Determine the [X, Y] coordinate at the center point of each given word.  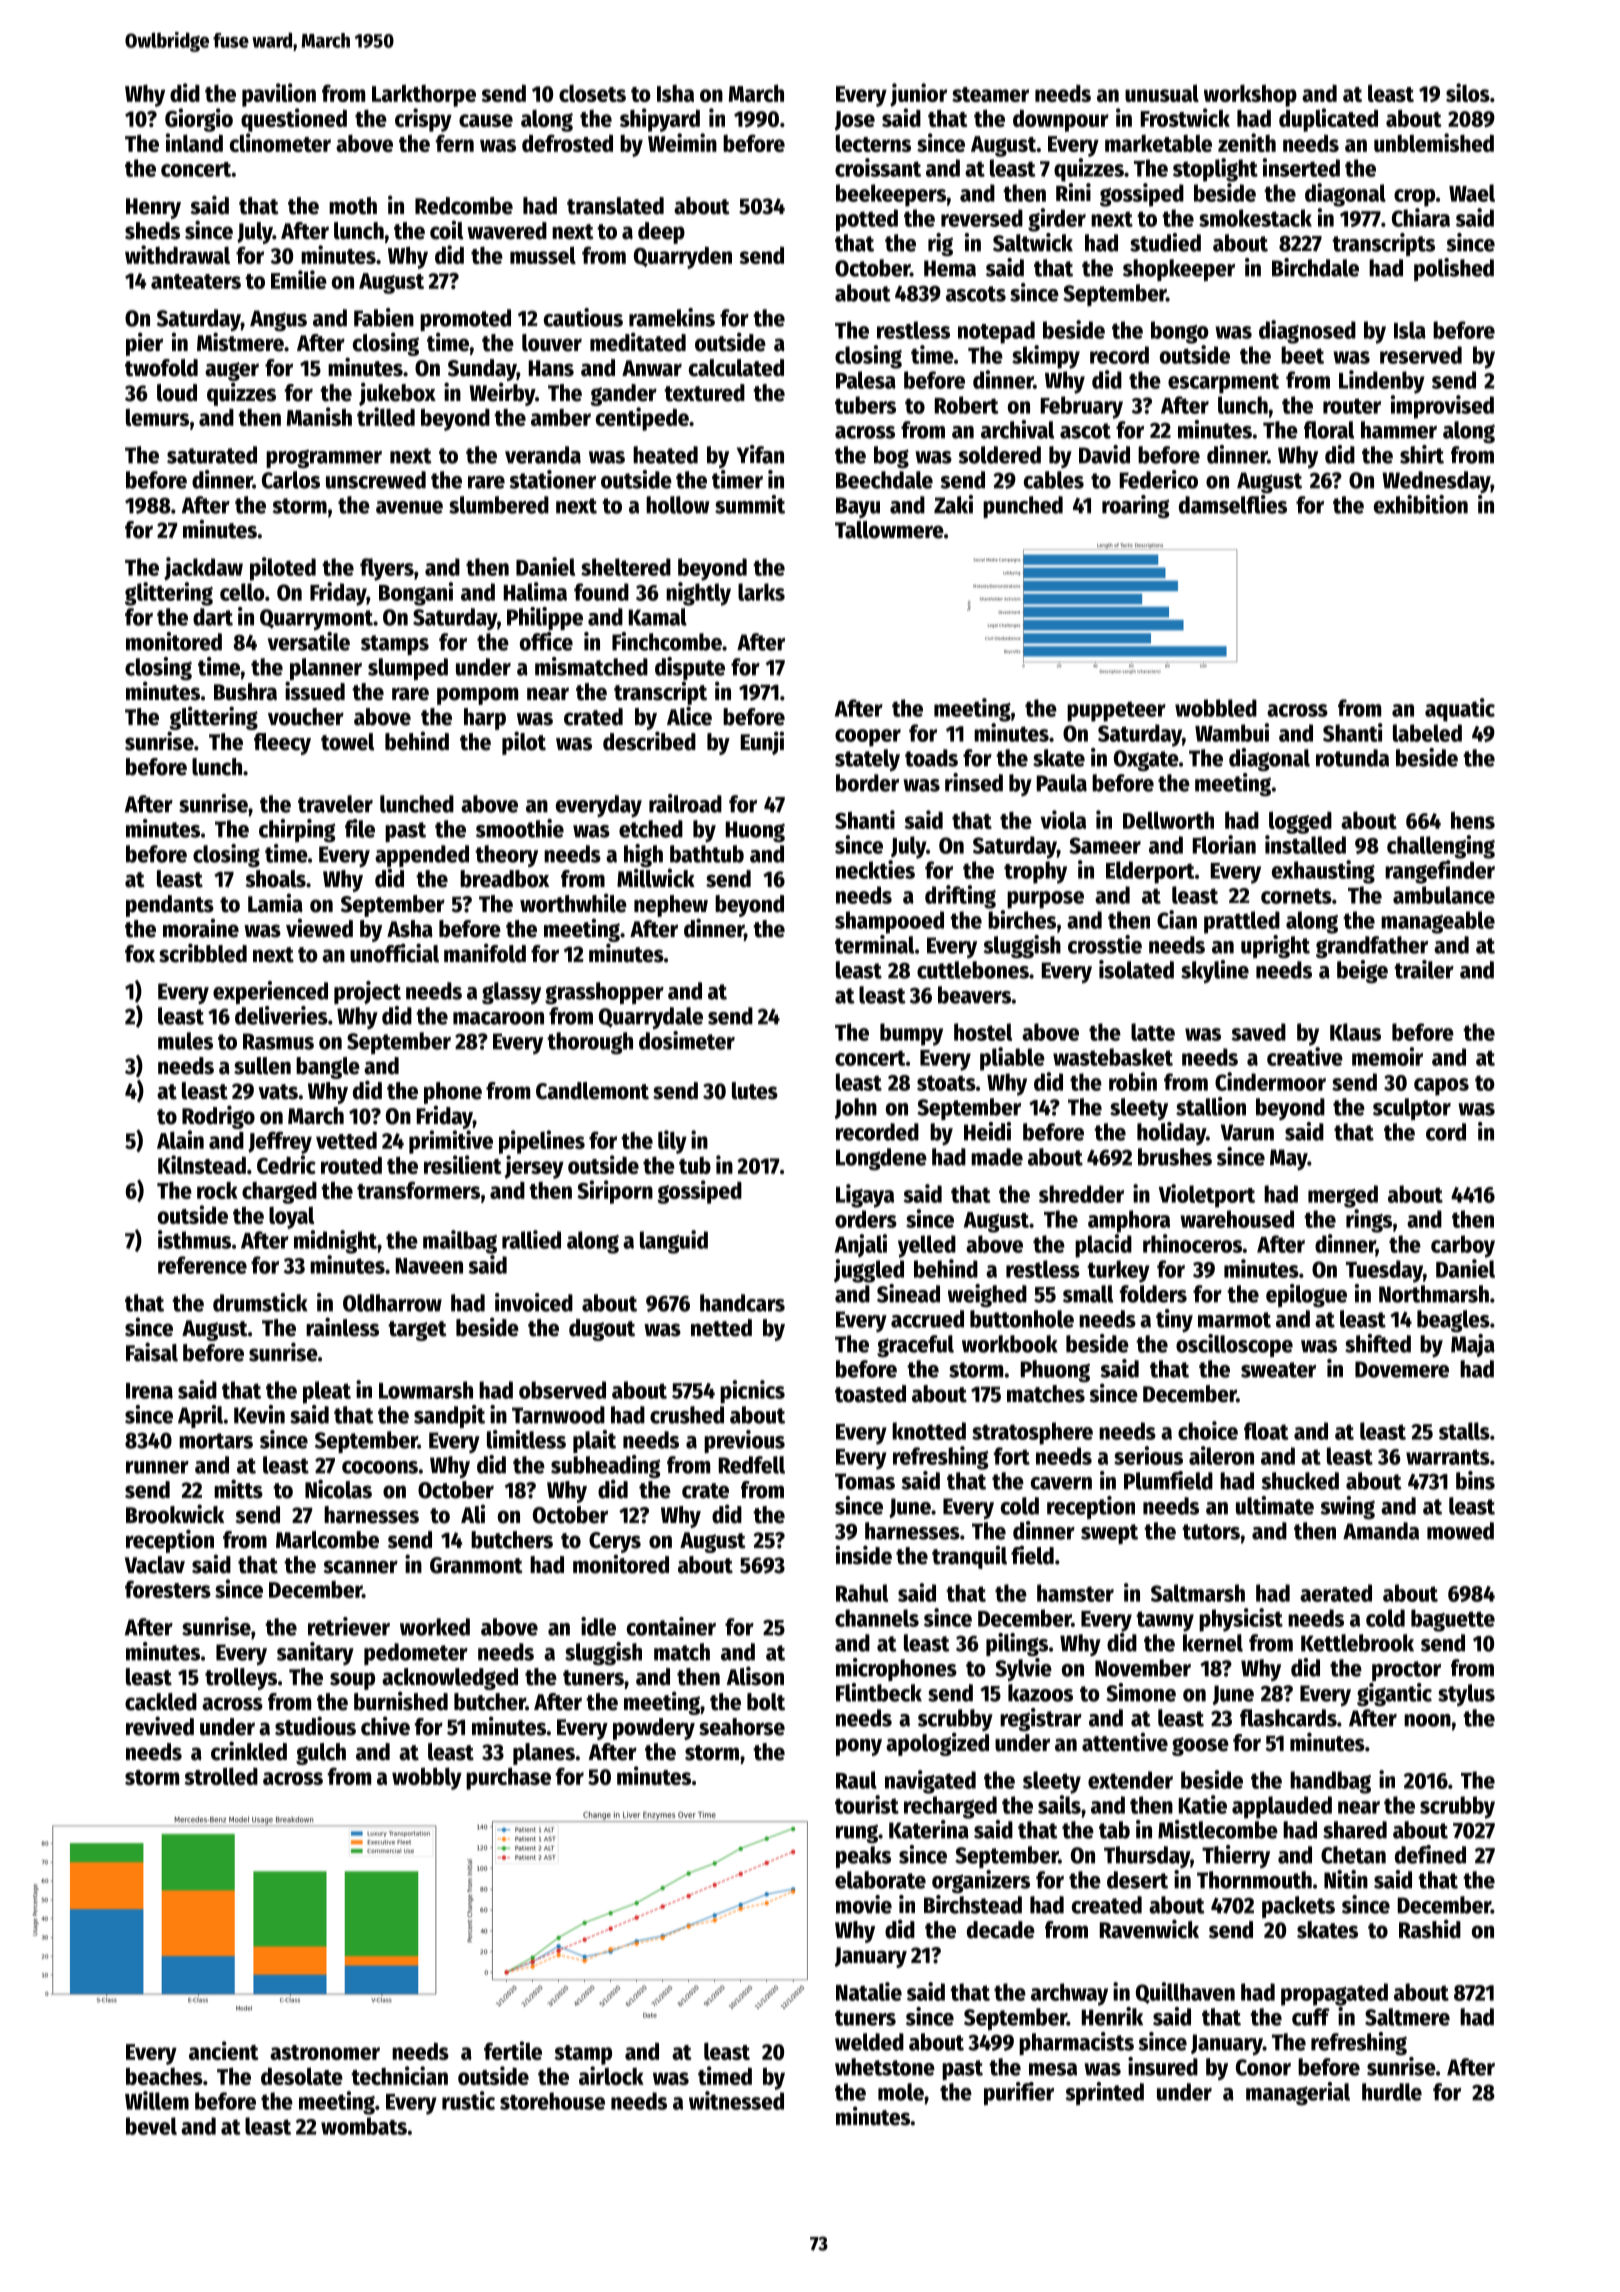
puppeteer [1116, 711]
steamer [990, 94]
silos [1468, 92]
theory [506, 856]
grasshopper [604, 993]
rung [857, 1834]
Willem [157, 2100]
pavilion [279, 95]
